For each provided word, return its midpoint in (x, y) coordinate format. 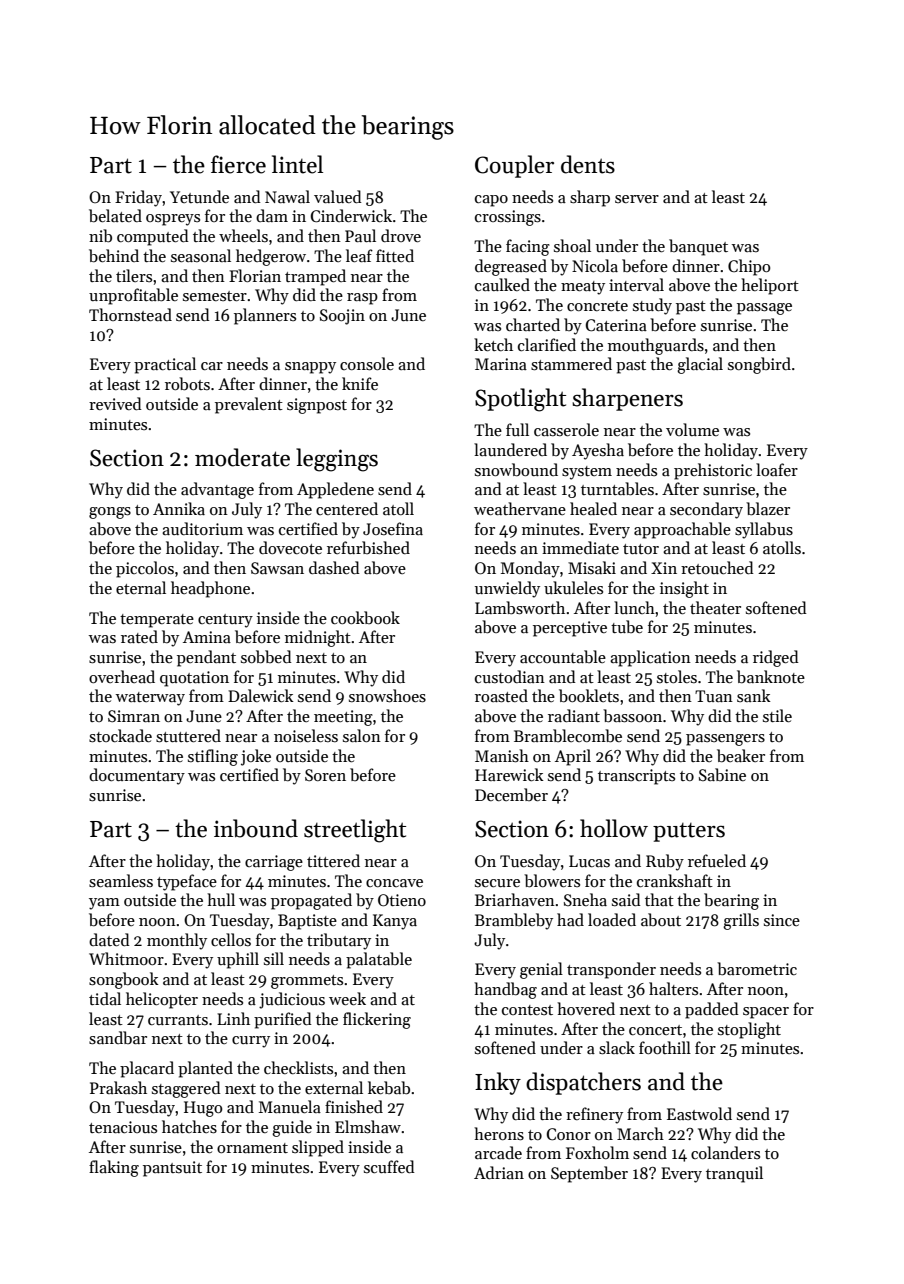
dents (588, 164)
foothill (665, 1047)
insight (684, 589)
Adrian (499, 1172)
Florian (255, 275)
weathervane (520, 508)
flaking (114, 1168)
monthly (177, 941)
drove (401, 235)
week (347, 998)
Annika (179, 508)
